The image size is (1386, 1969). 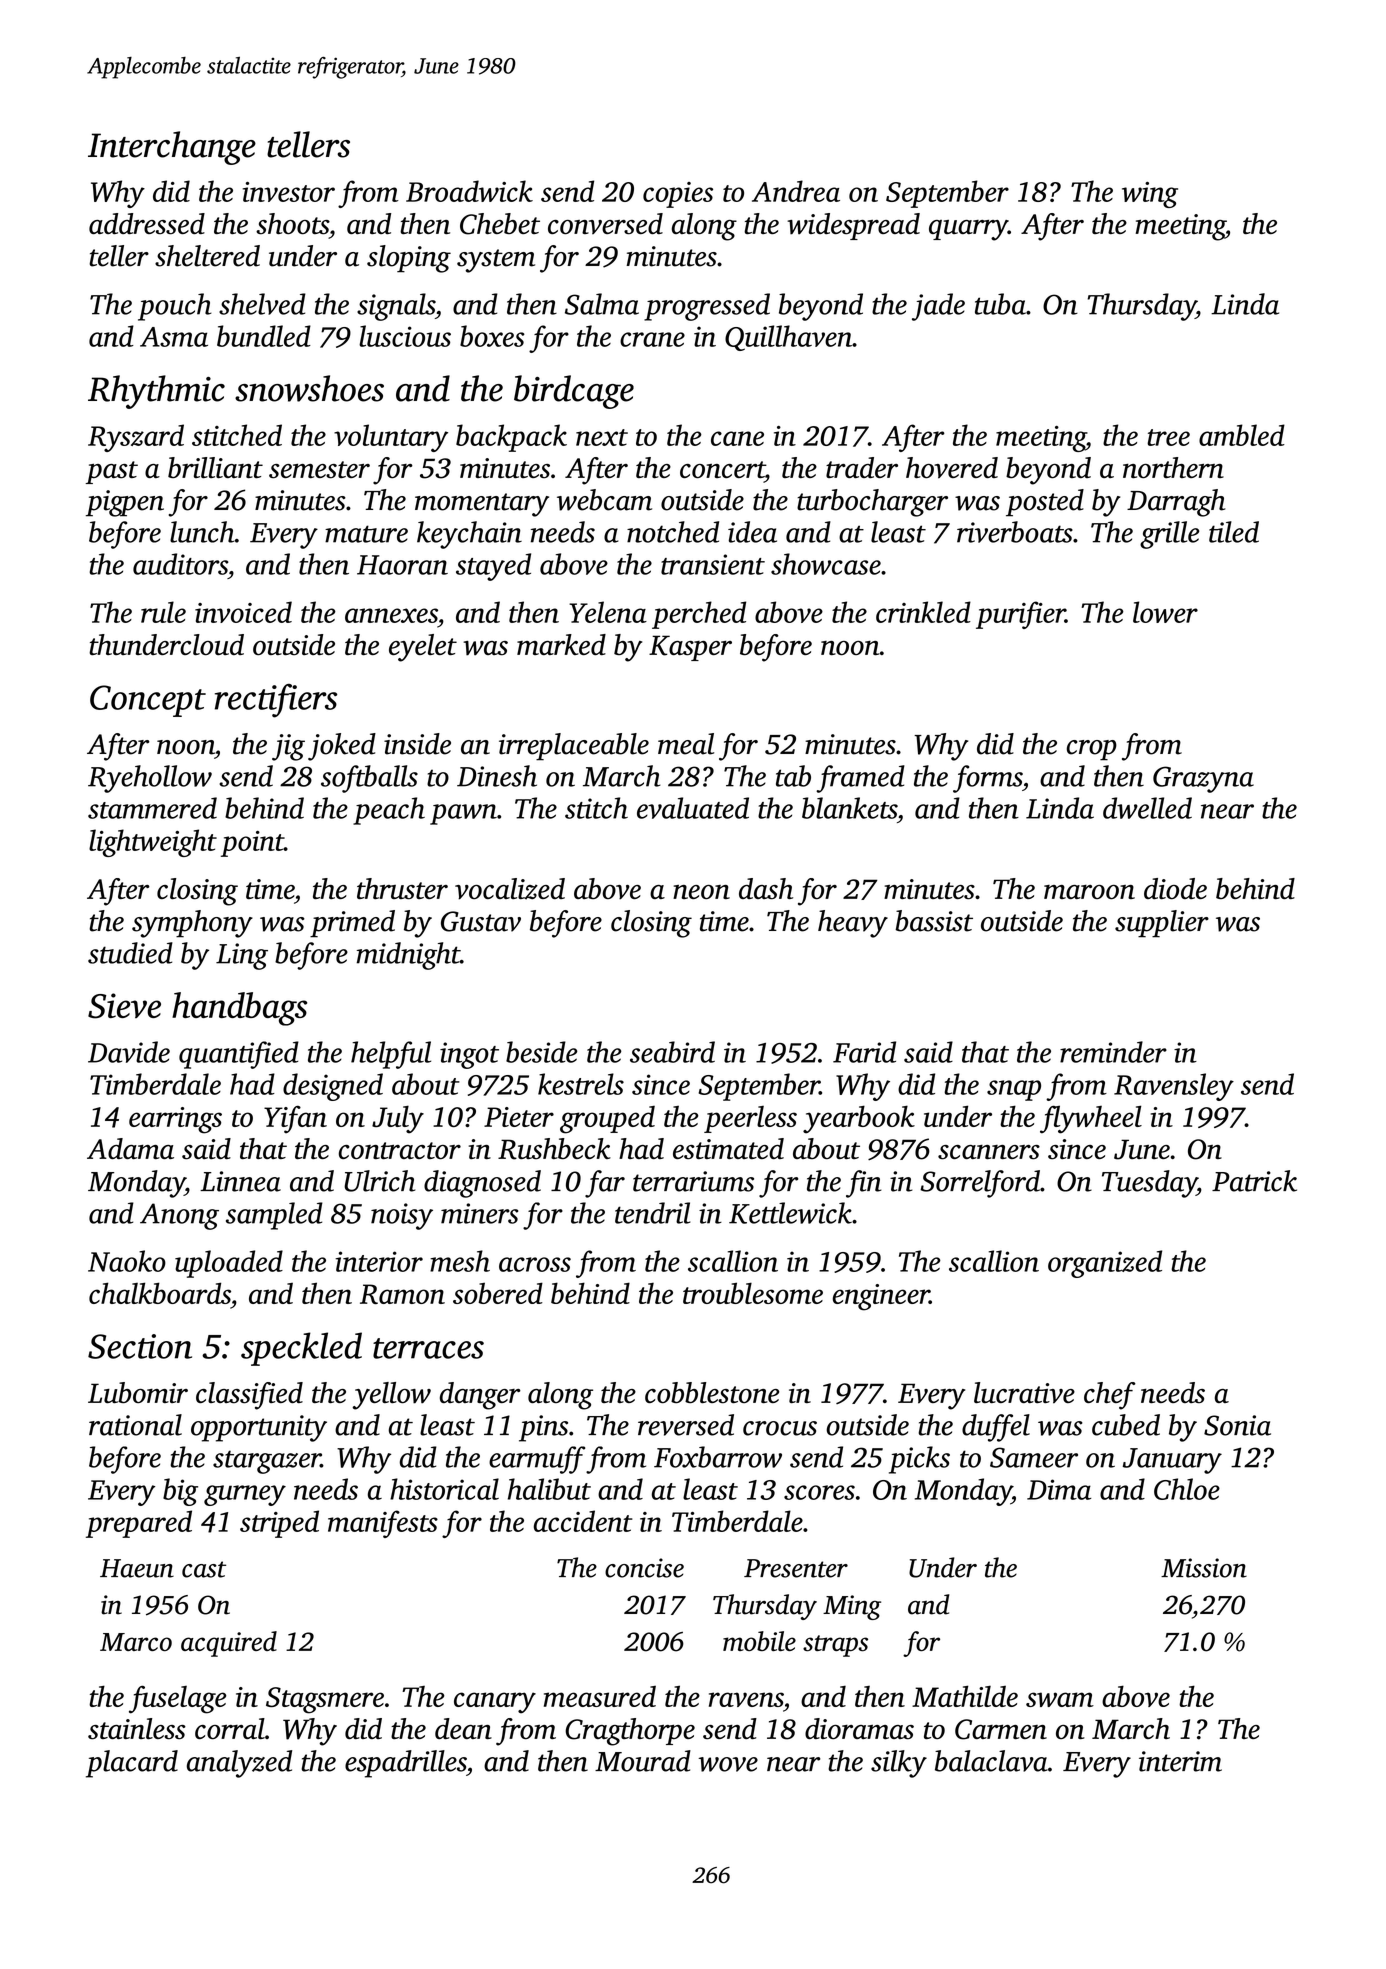 What do you see at coordinates (1242, 435) in the document?
I see `ambled` at bounding box center [1242, 435].
